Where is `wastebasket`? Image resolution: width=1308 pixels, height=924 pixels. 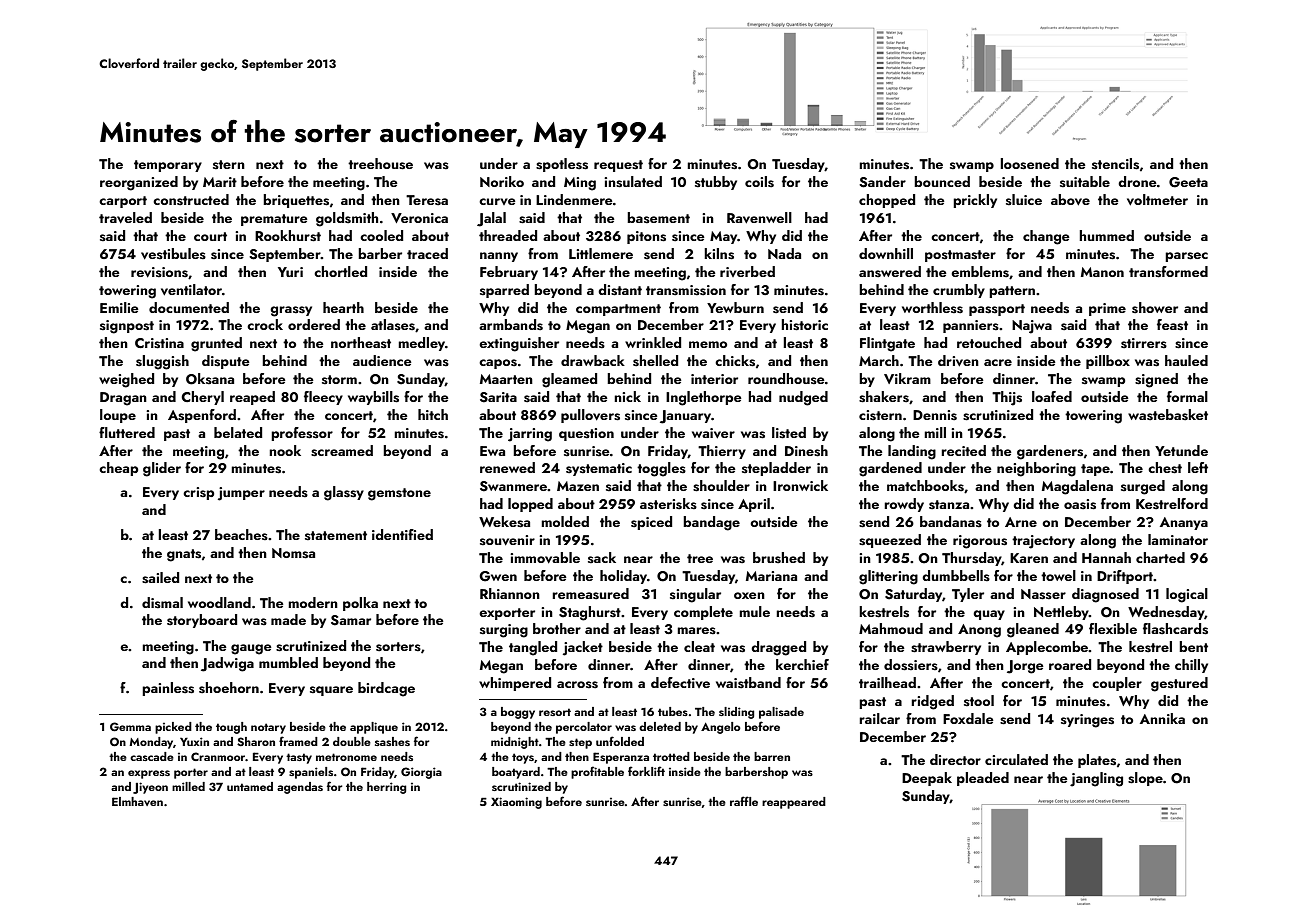 wastebasket is located at coordinates (1168, 415).
